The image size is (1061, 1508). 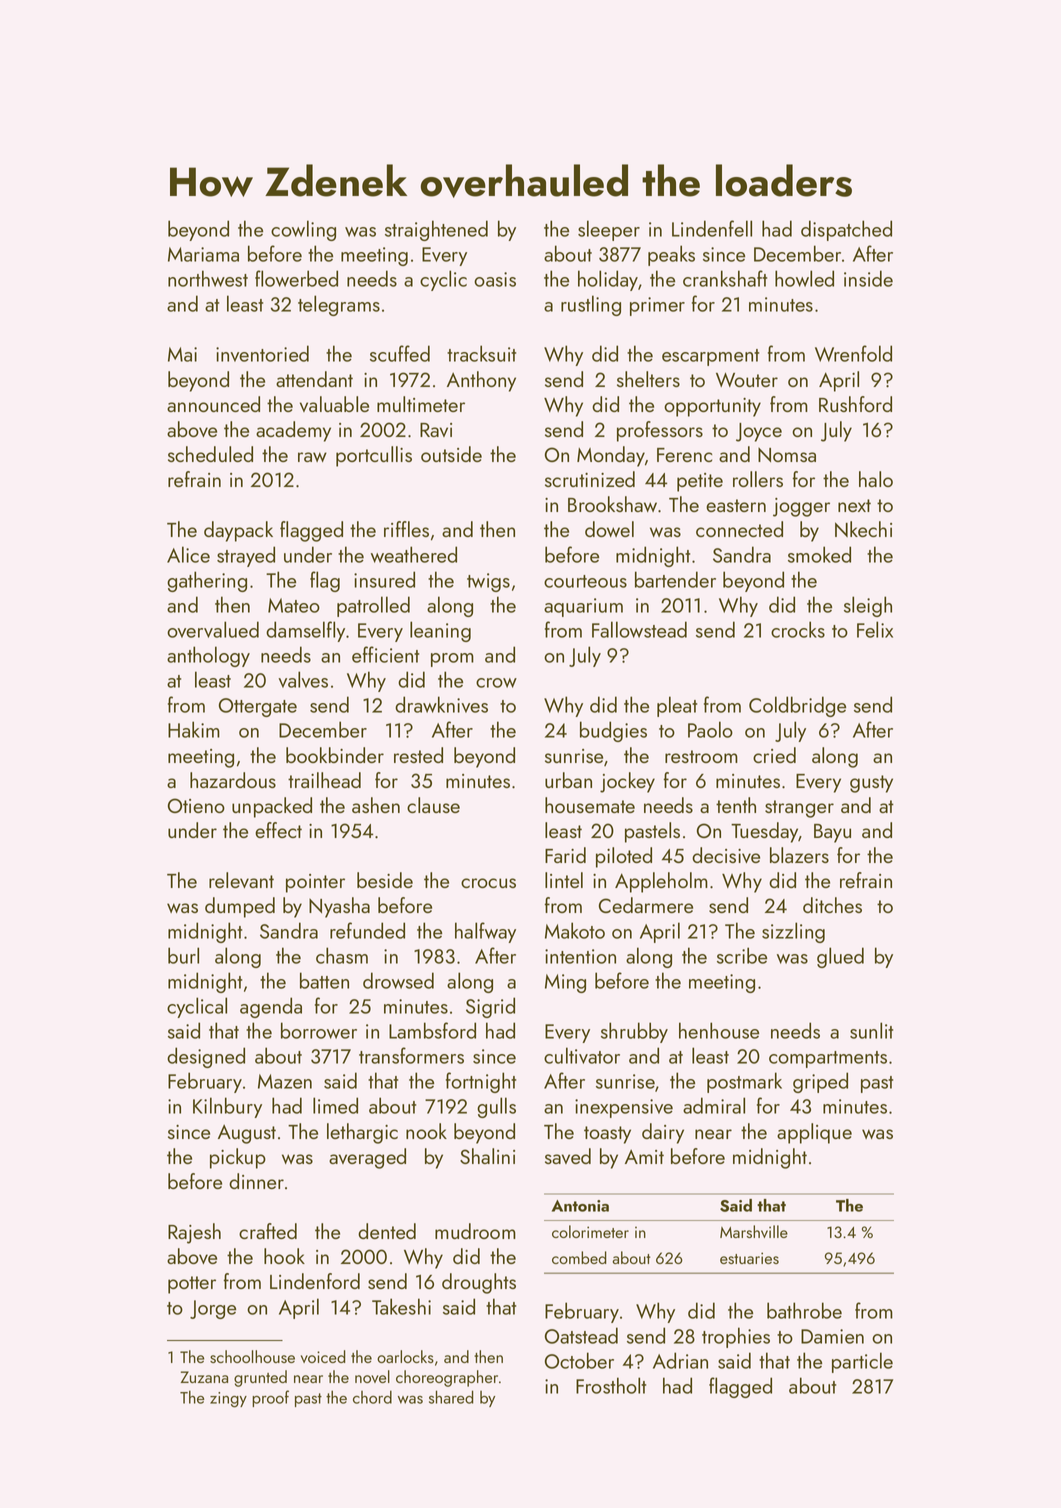 What do you see at coordinates (680, 1360) in the image?
I see `Adrian` at bounding box center [680, 1360].
